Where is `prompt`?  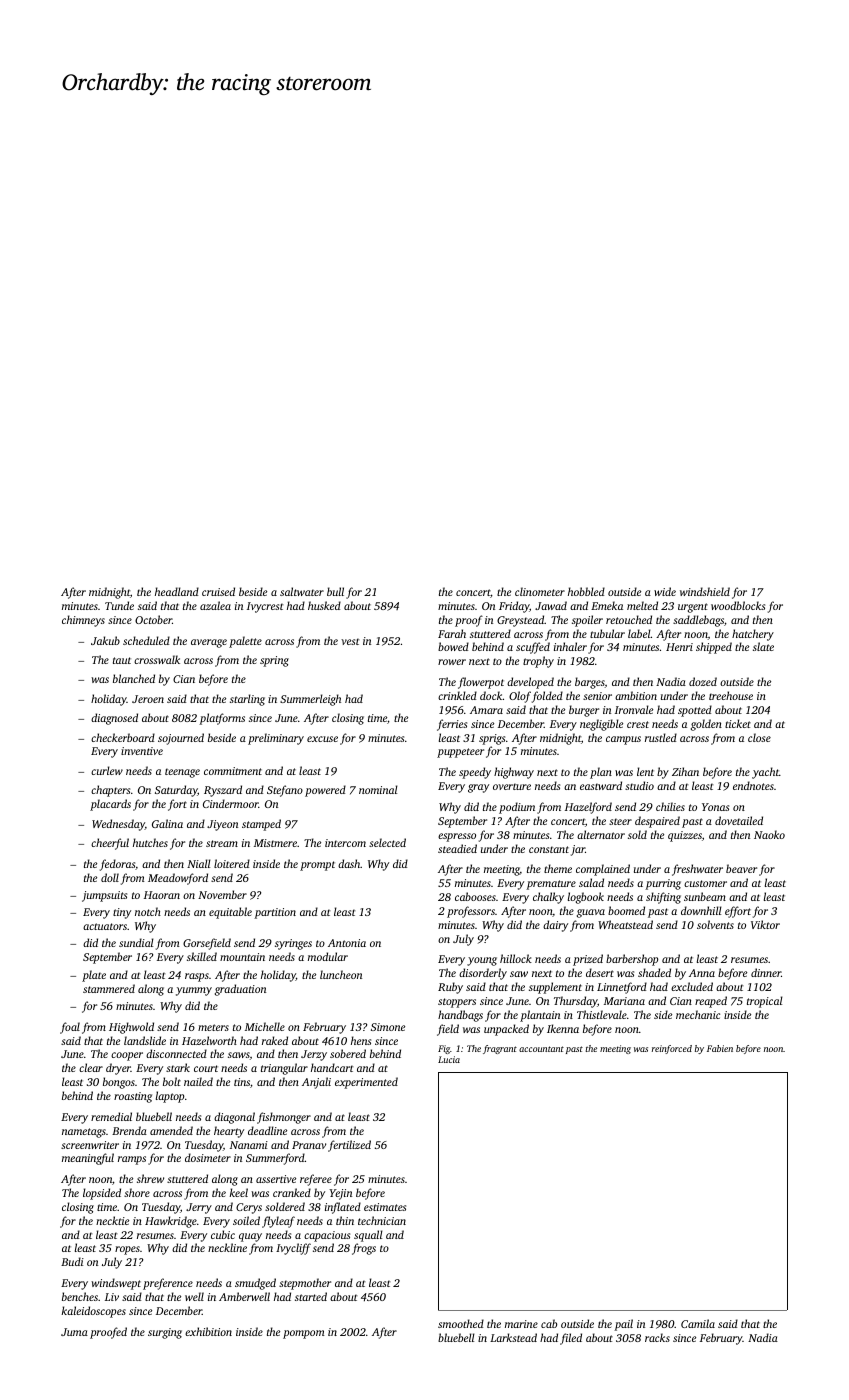
prompt is located at coordinates (317, 866).
